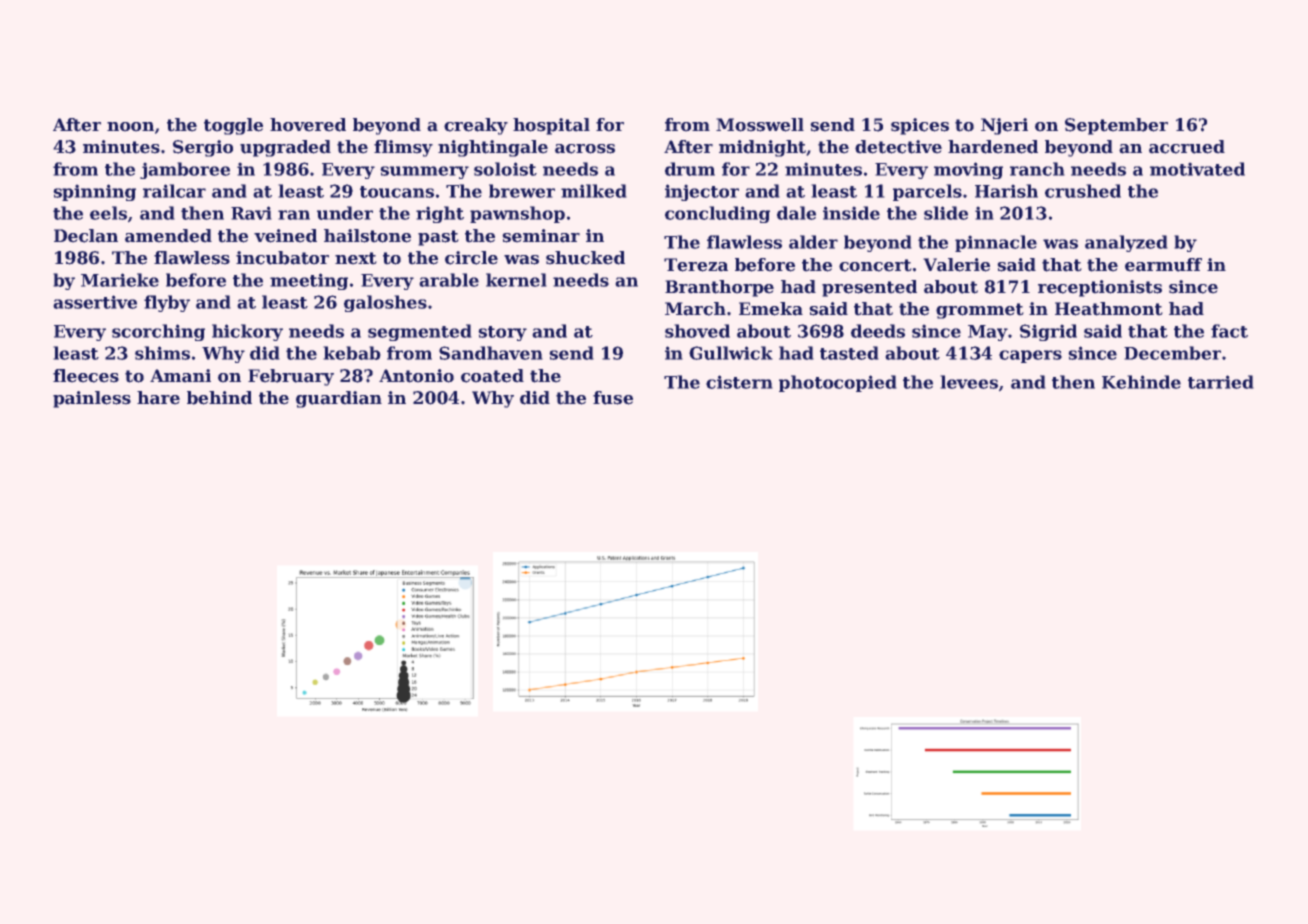 The image size is (1308, 924). What do you see at coordinates (739, 382) in the document?
I see `cistern` at bounding box center [739, 382].
